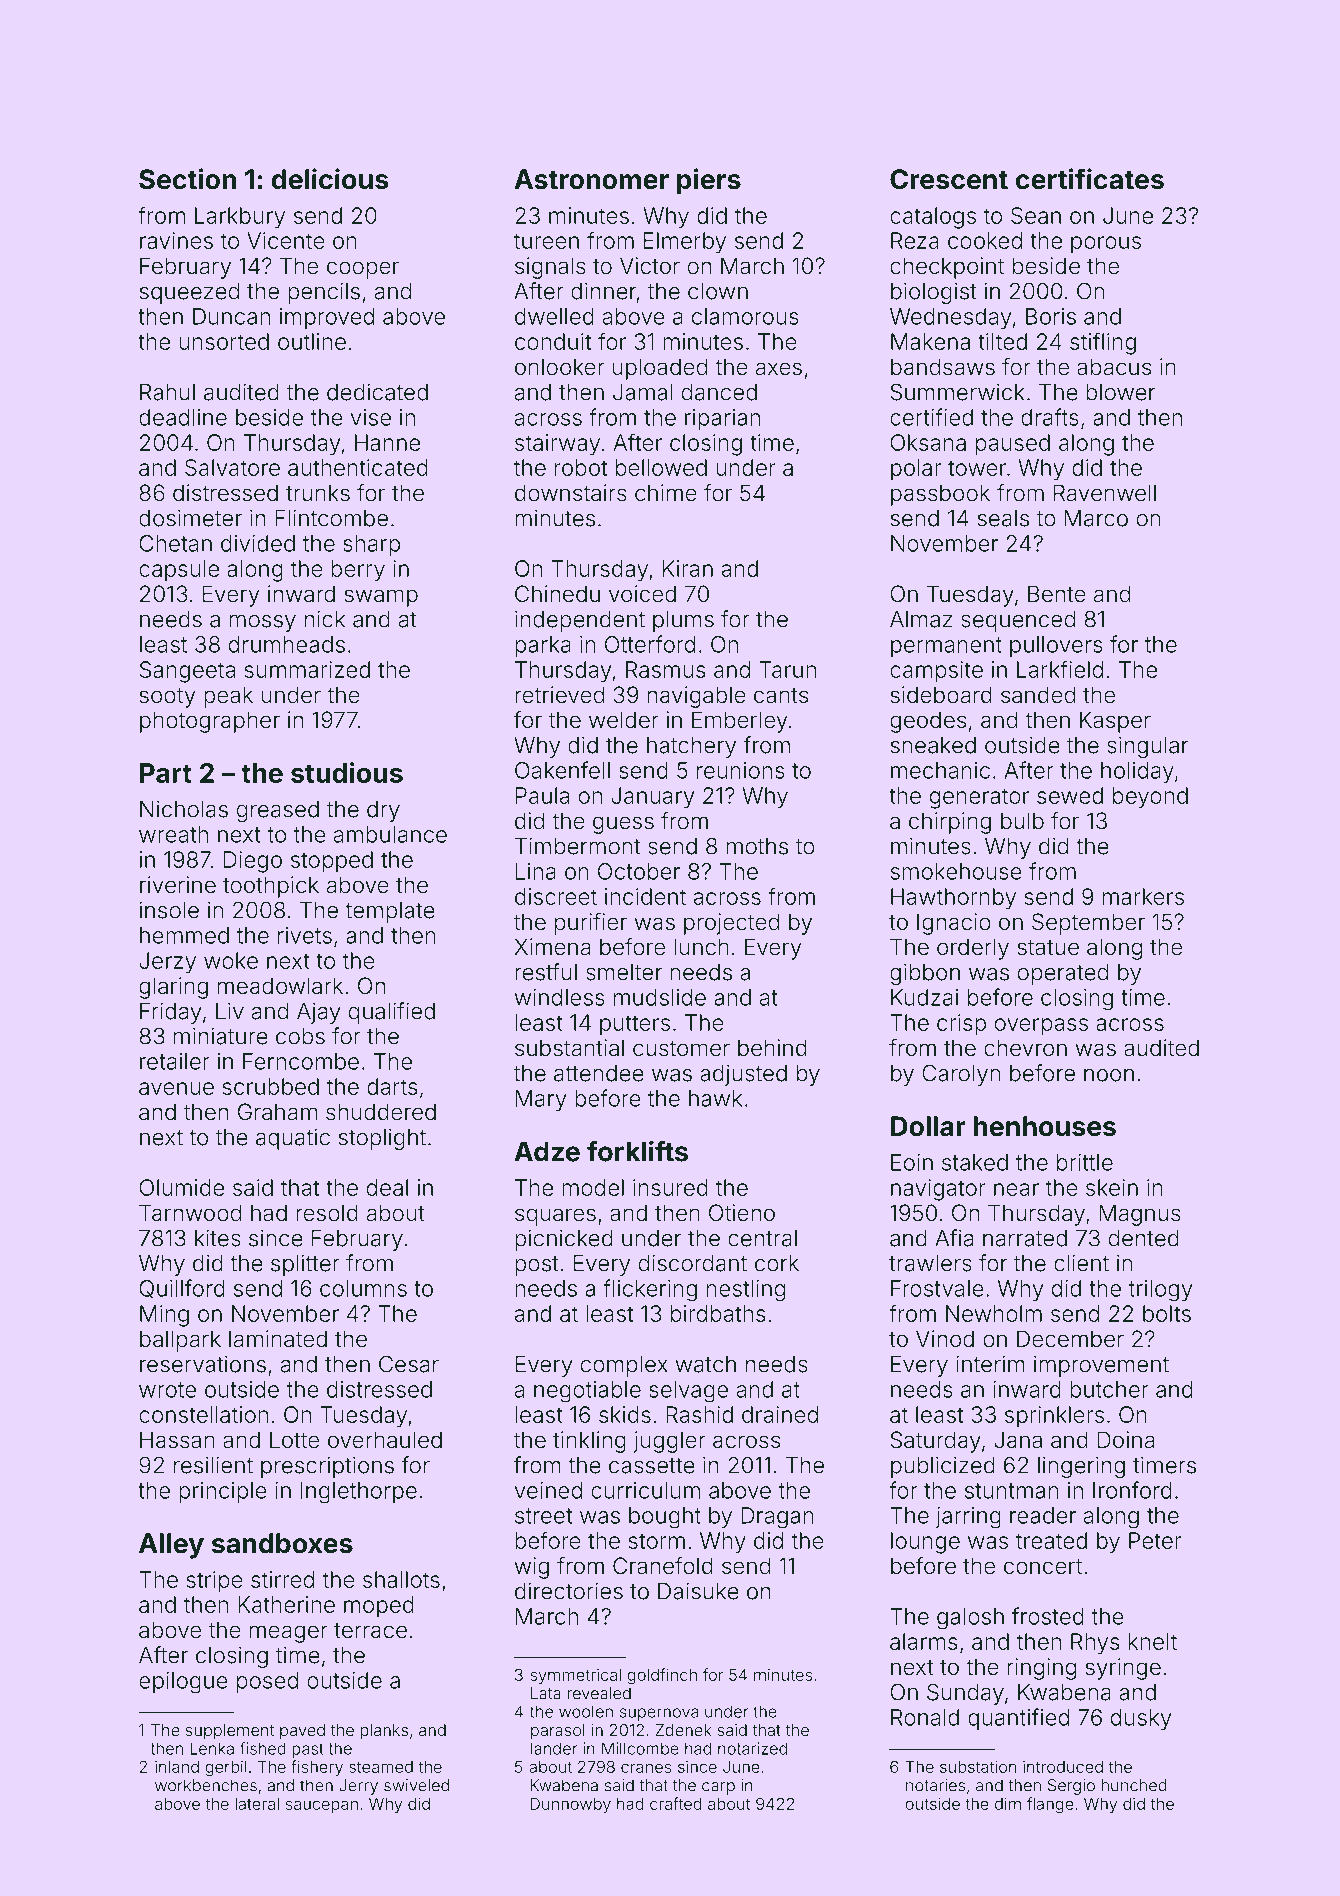  Describe the element at coordinates (746, 1291) in the document. I see `nestling` at that location.
